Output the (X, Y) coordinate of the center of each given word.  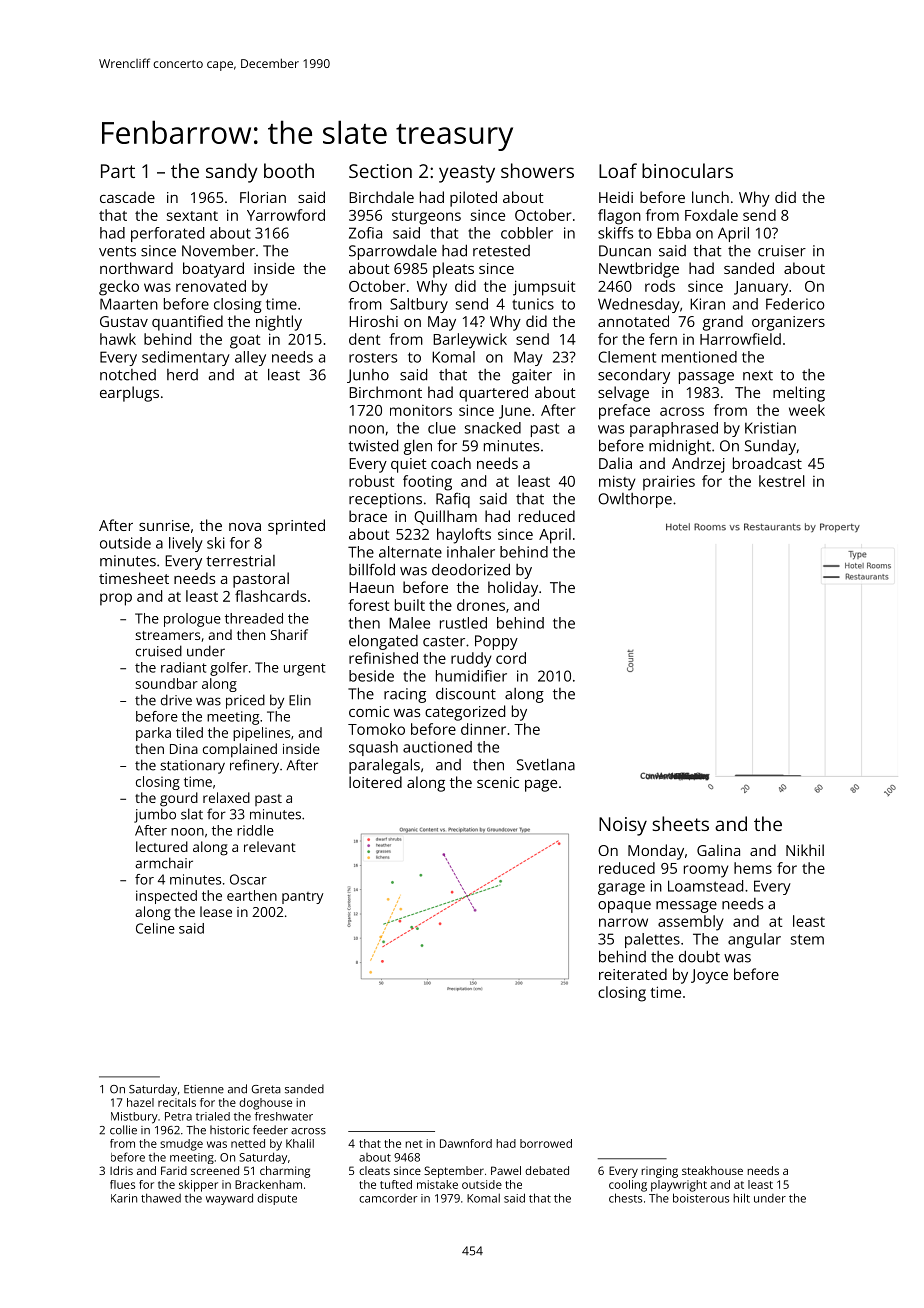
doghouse (265, 1104)
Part (118, 171)
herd (182, 375)
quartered (493, 394)
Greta (266, 1089)
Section (380, 171)
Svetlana (546, 765)
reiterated (633, 974)
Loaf (618, 170)
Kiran (707, 304)
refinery (254, 766)
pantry (302, 898)
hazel (140, 1102)
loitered (375, 782)
